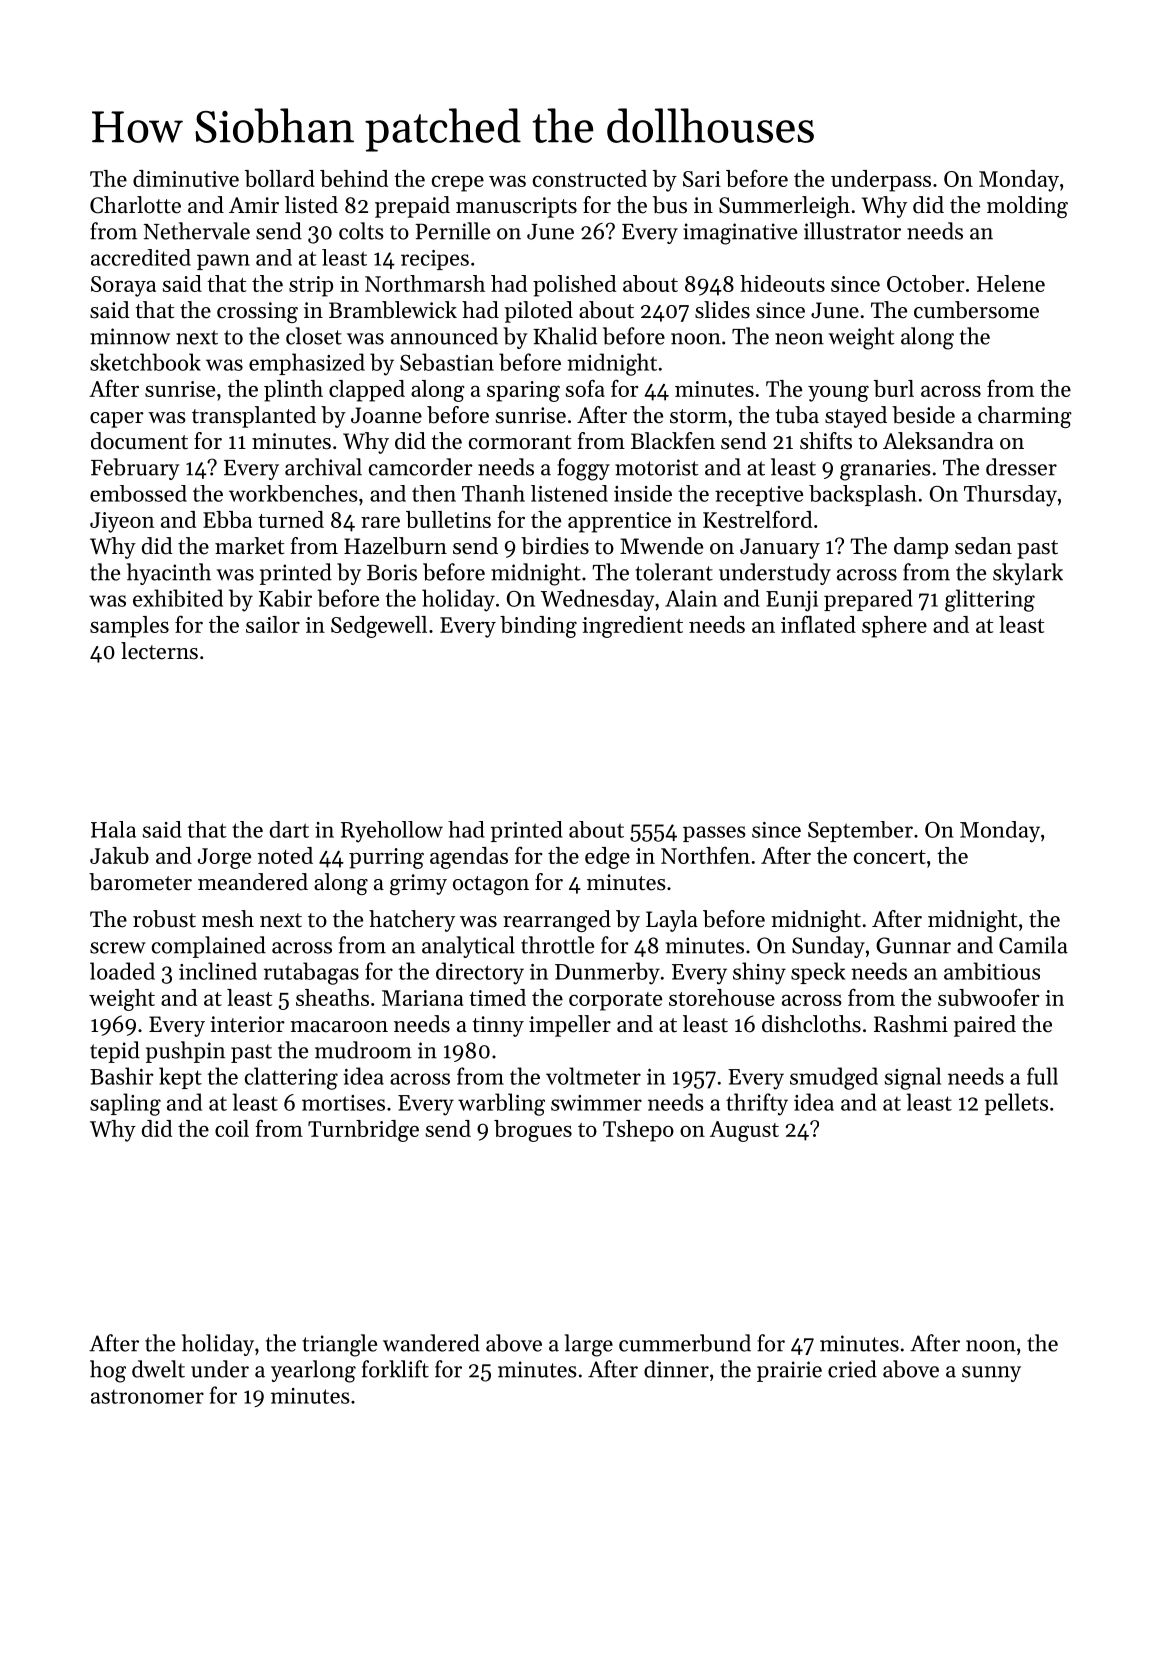 This page has height=1654, width=1165. I want to click on stayed, so click(856, 417).
